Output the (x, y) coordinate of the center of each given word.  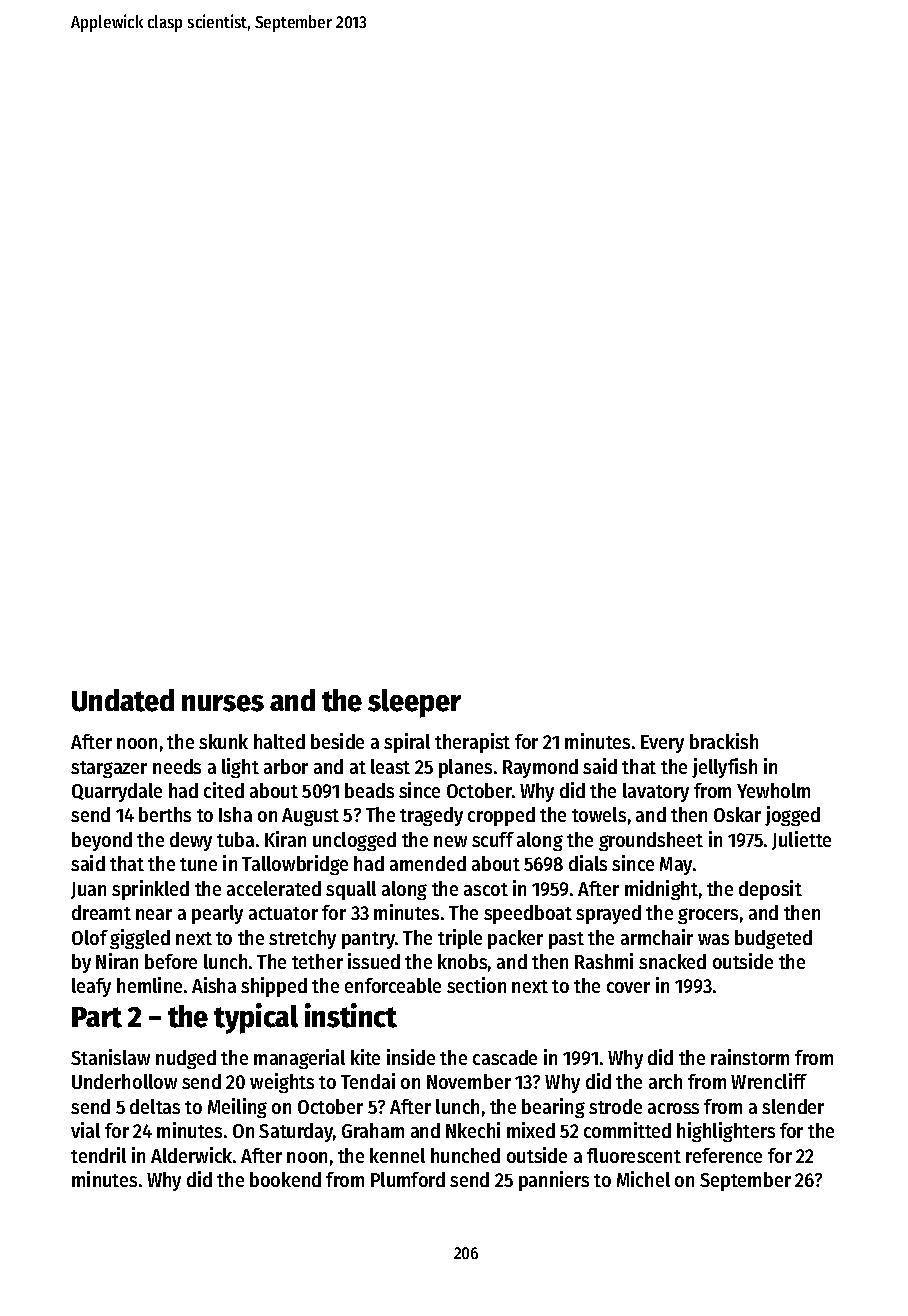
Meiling (237, 1108)
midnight (661, 890)
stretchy (302, 939)
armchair (657, 937)
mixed (531, 1130)
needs (177, 766)
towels (599, 814)
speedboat (528, 914)
